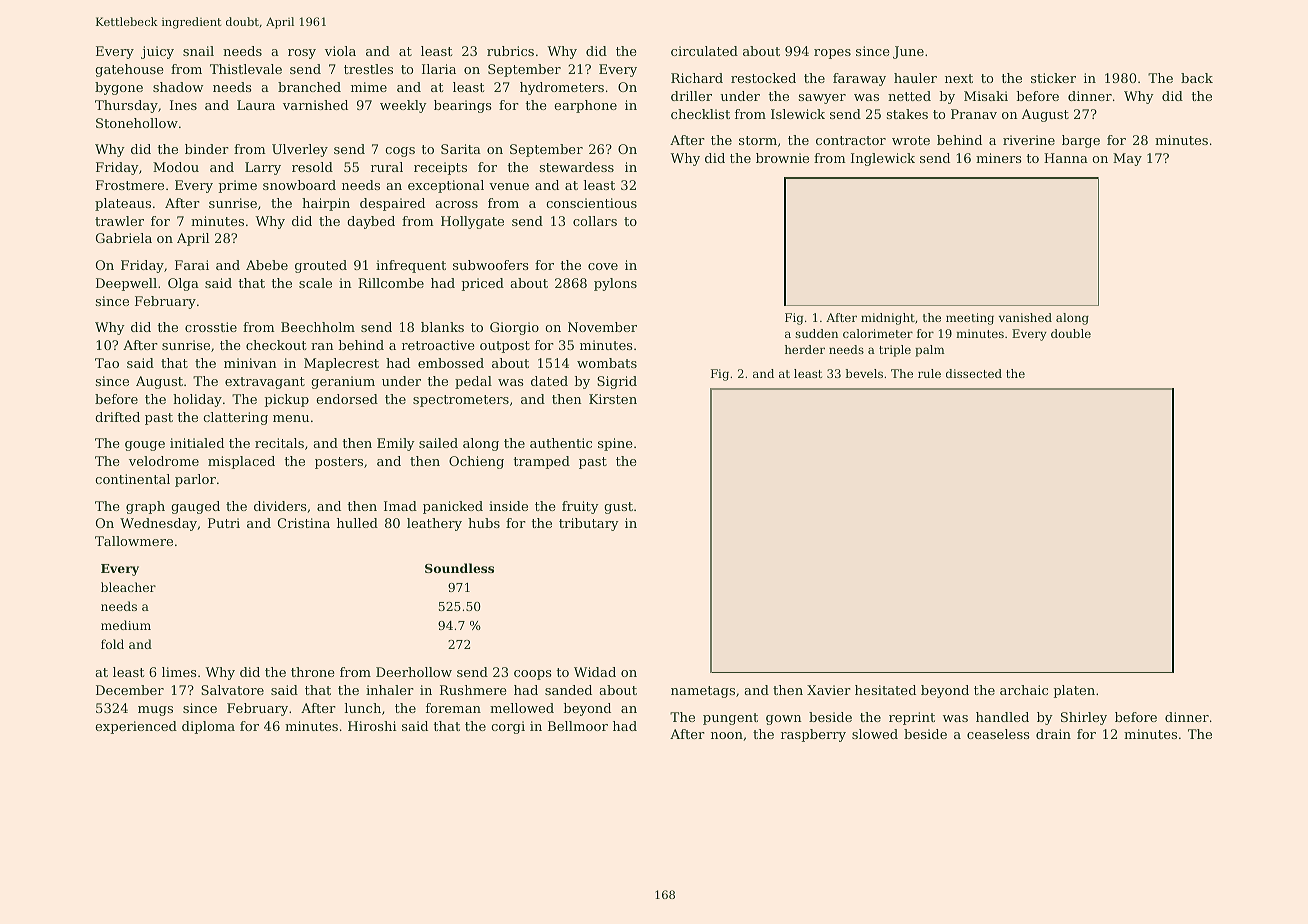 Image resolution: width=1308 pixels, height=924 pixels. What do you see at coordinates (347, 399) in the screenshot?
I see `endorsed` at bounding box center [347, 399].
